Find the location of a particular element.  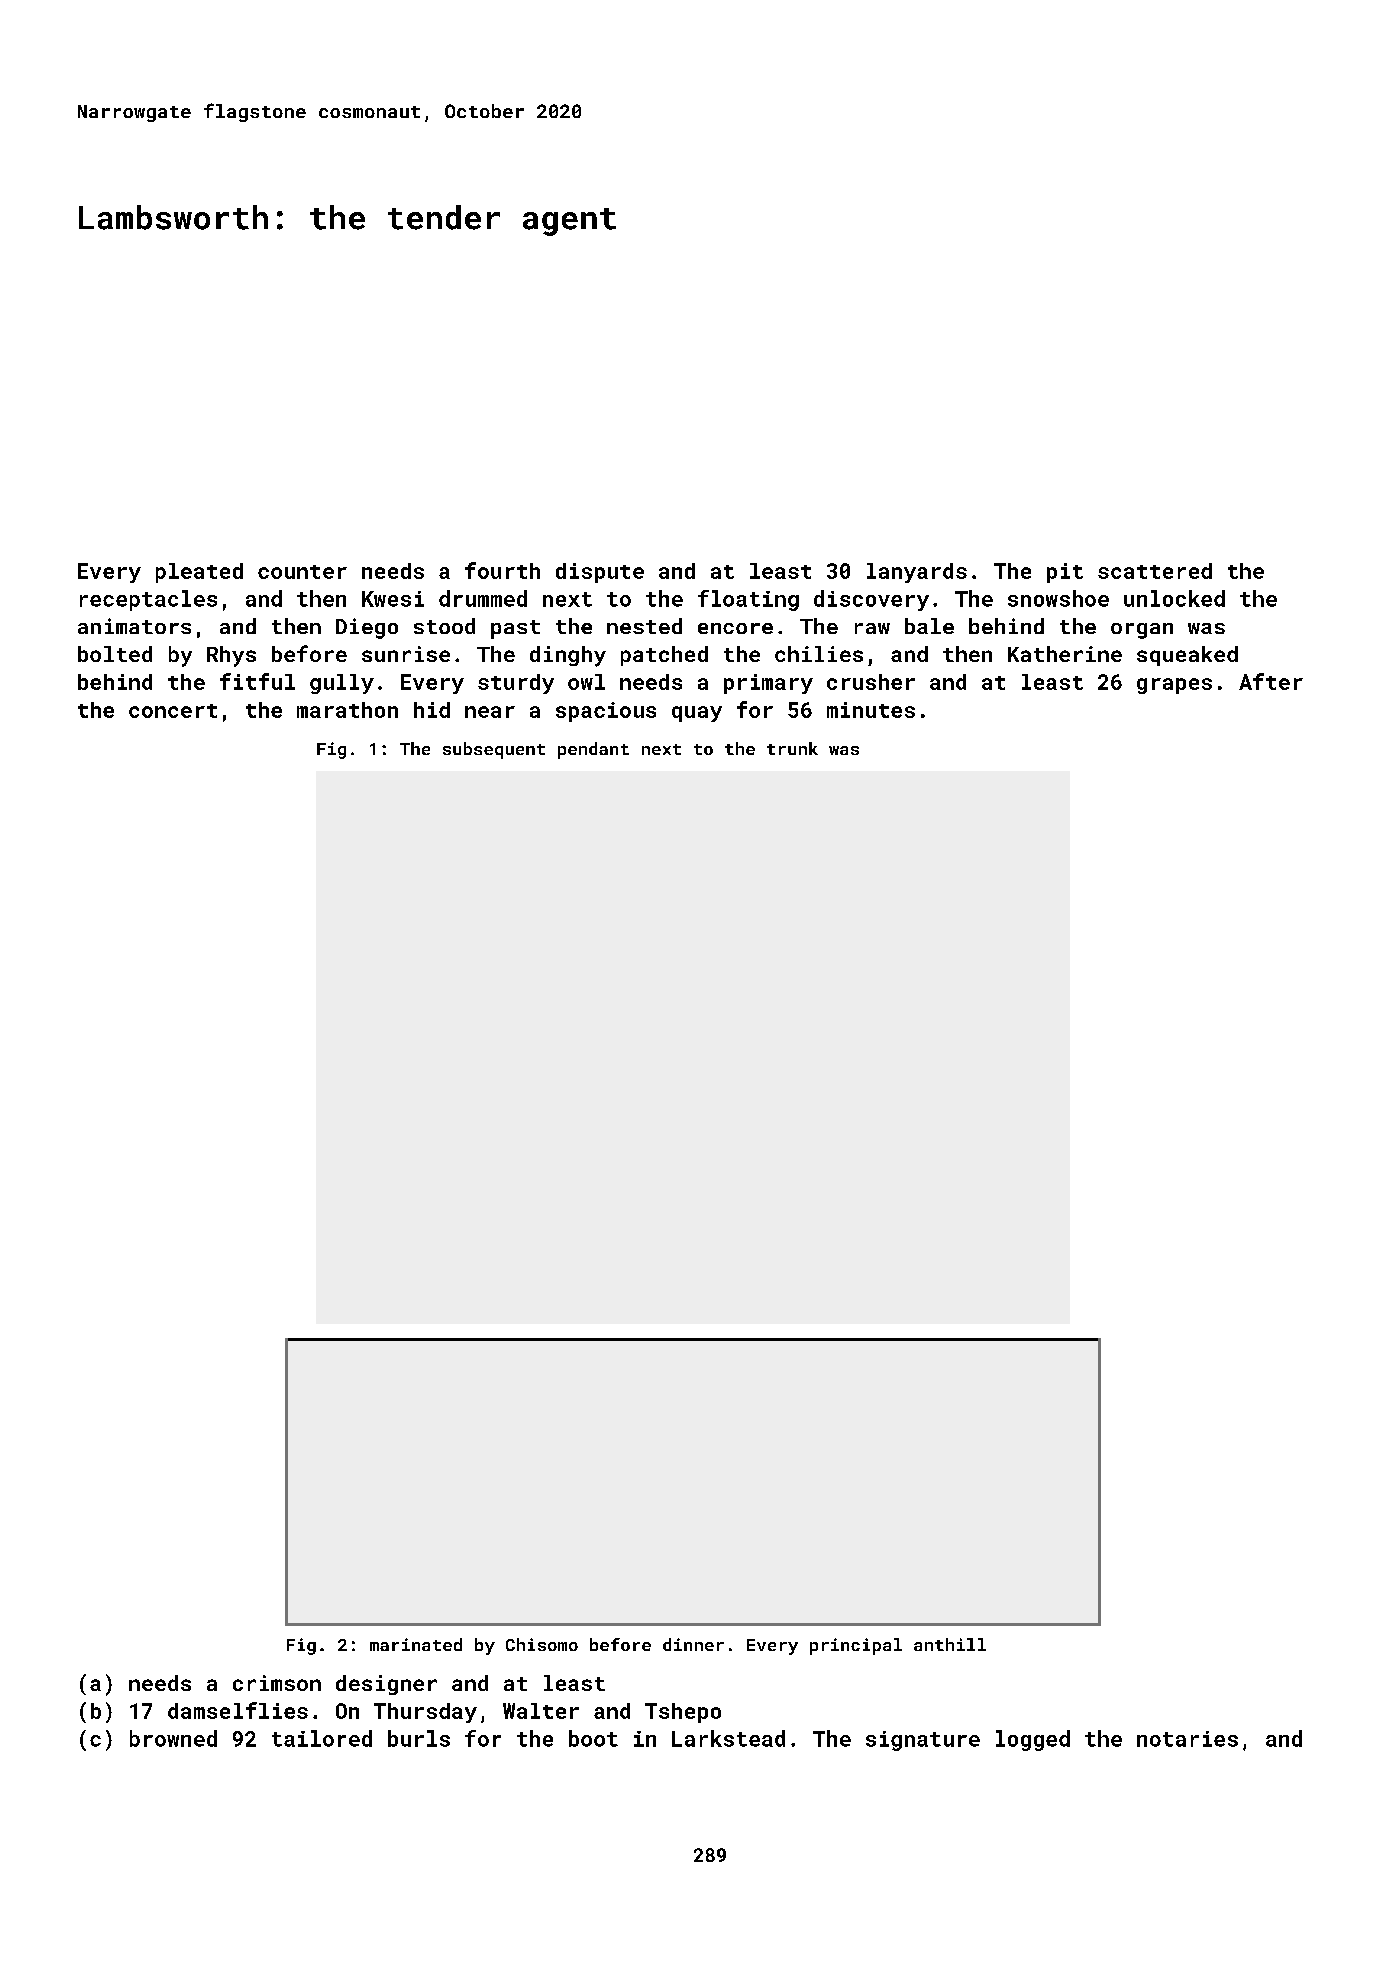

subsequent is located at coordinates (494, 750).
